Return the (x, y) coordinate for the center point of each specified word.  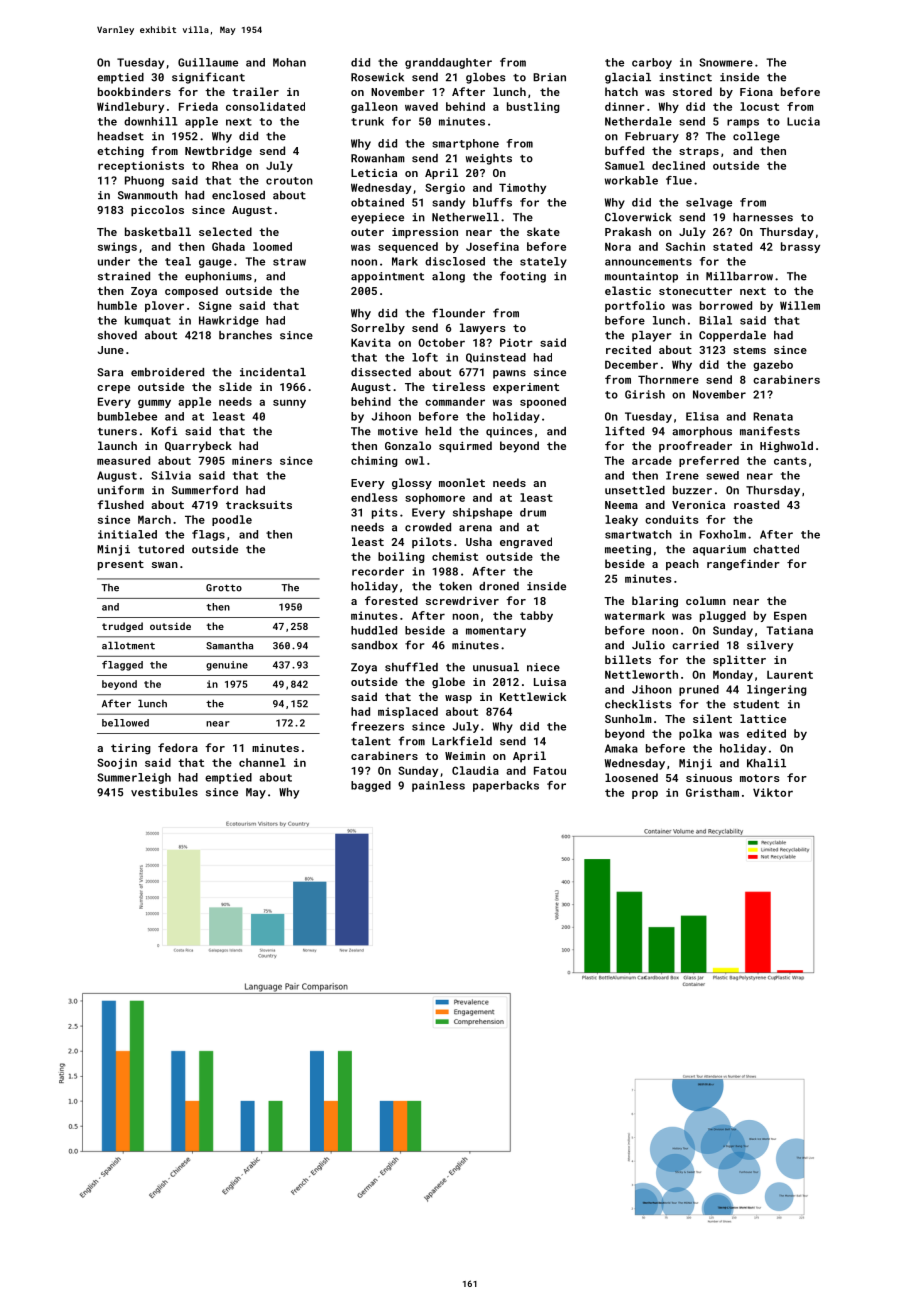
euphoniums (218, 277)
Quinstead (496, 358)
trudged (122, 627)
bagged (371, 786)
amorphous (702, 432)
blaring (655, 602)
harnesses (763, 217)
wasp (458, 699)
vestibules (164, 792)
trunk (367, 121)
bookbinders (134, 91)
